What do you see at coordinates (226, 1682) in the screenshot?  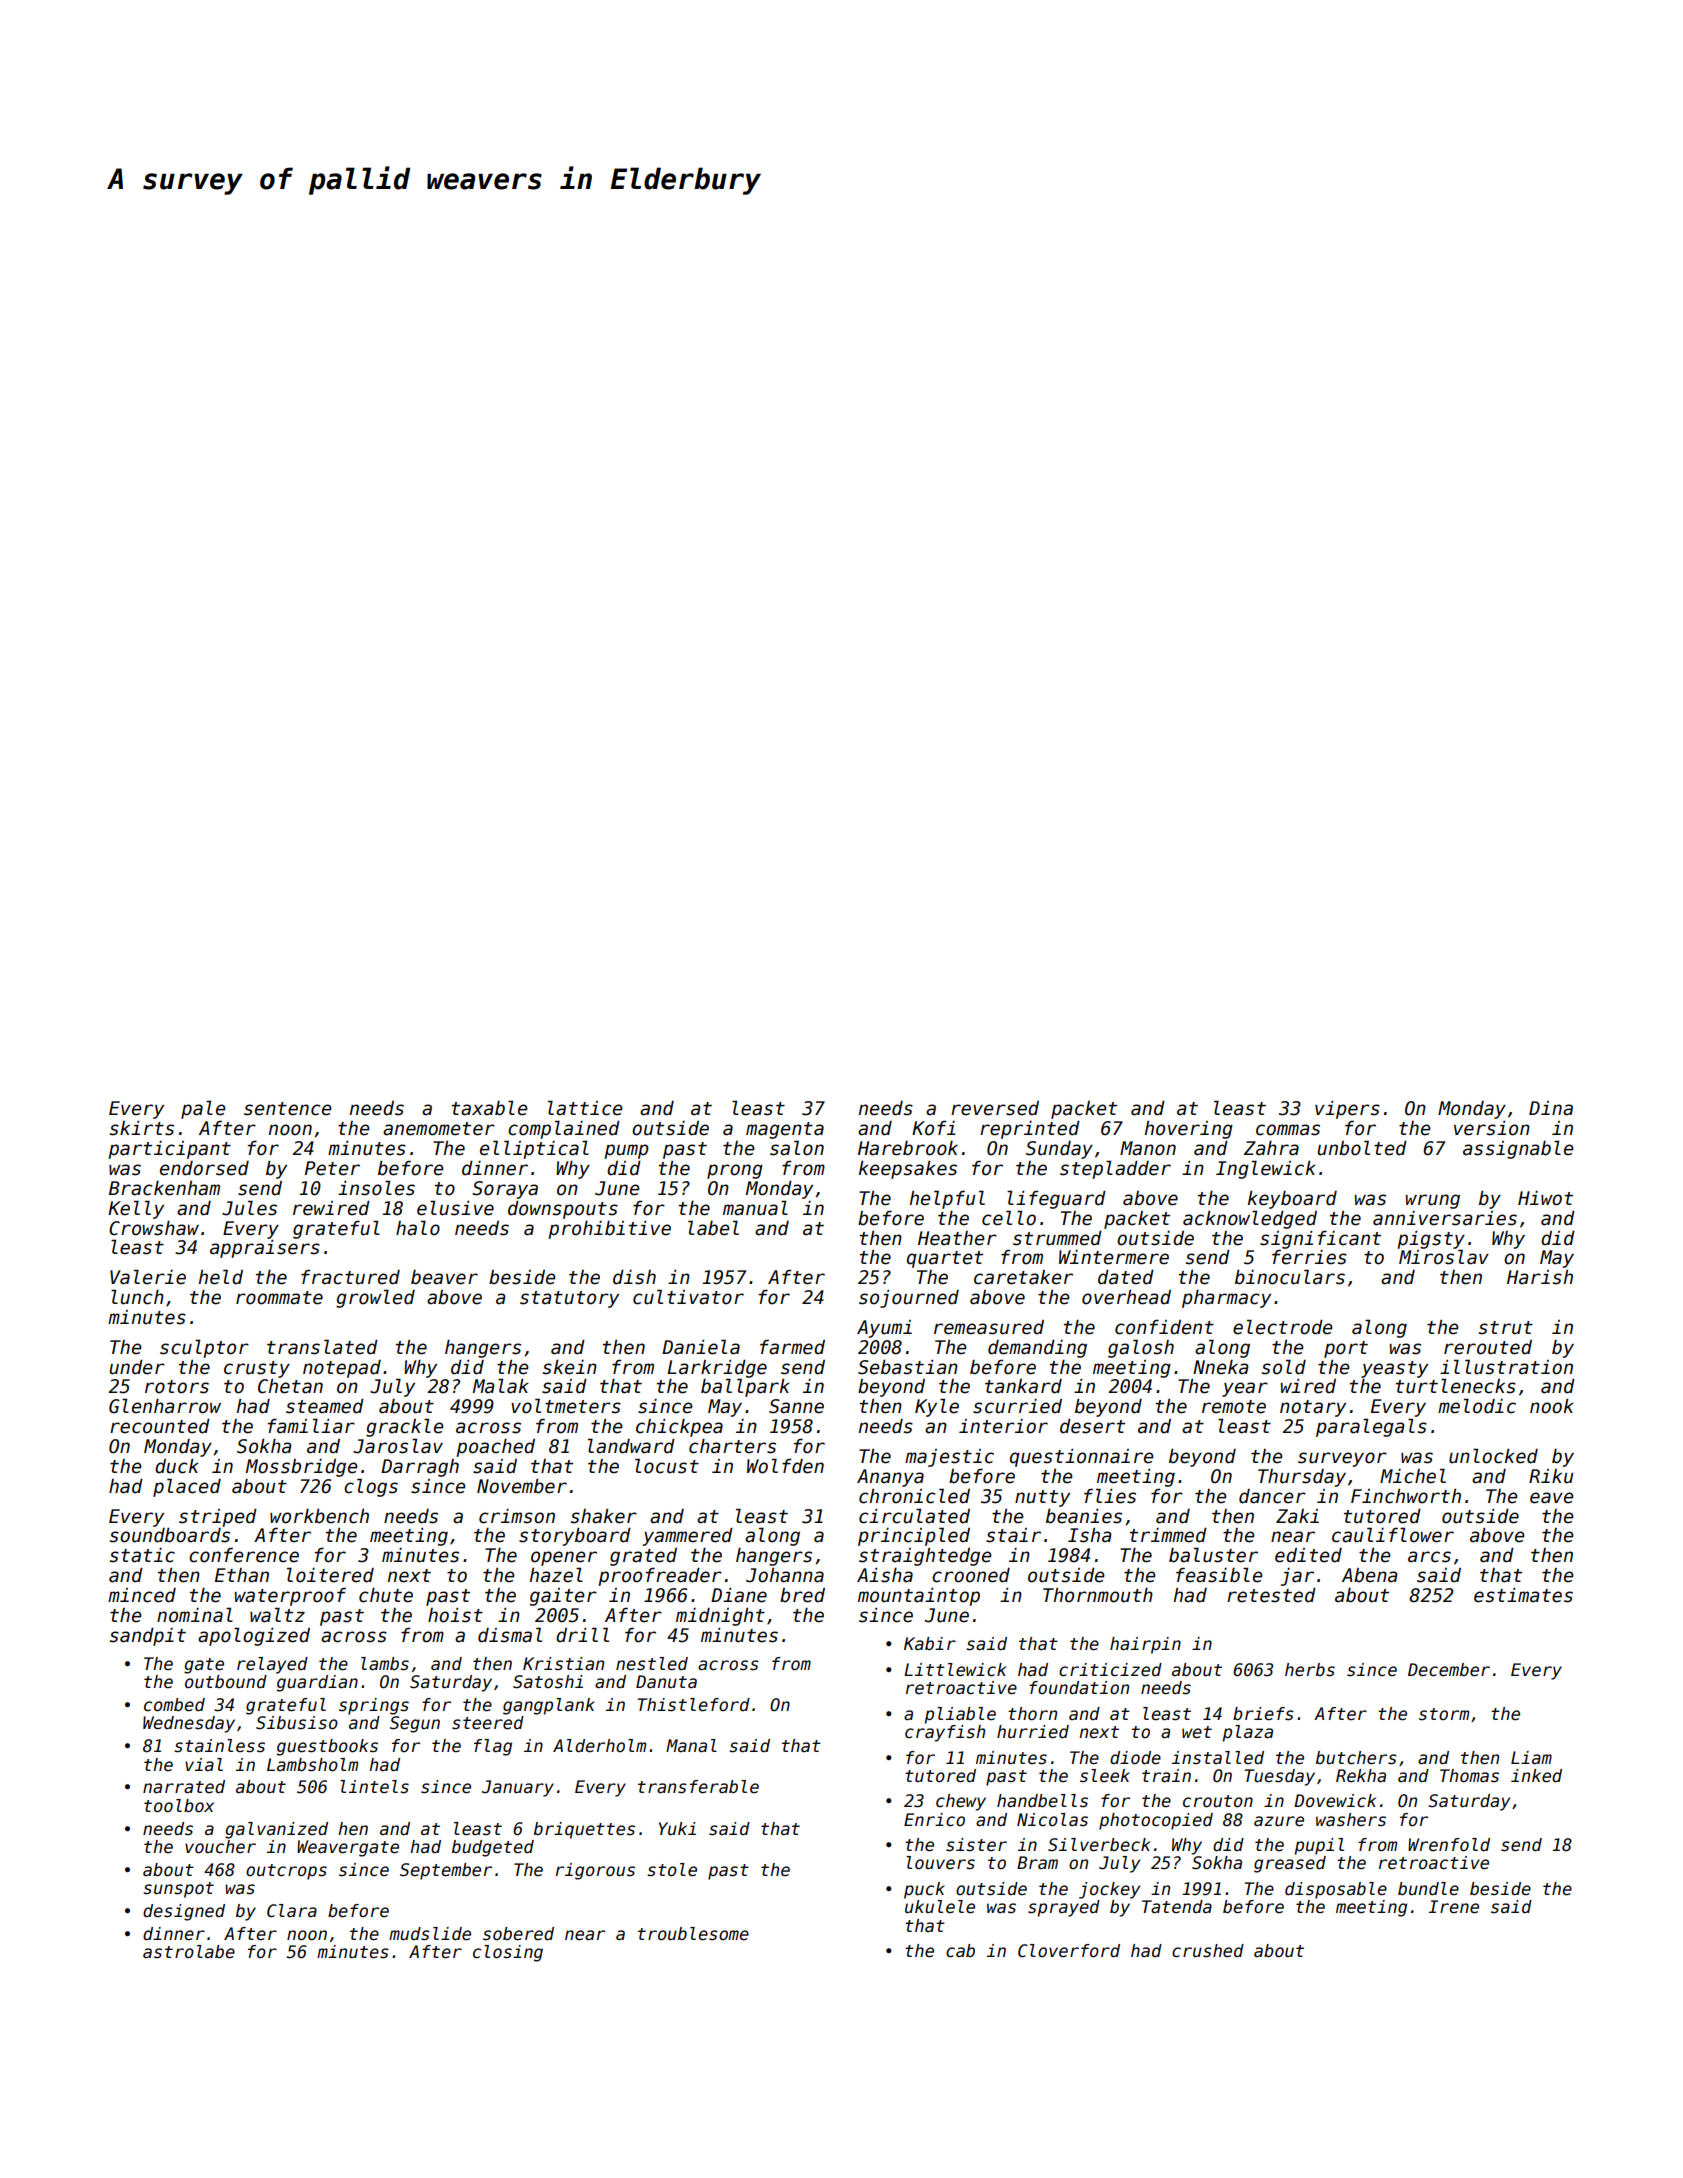 I see `outbound` at bounding box center [226, 1682].
